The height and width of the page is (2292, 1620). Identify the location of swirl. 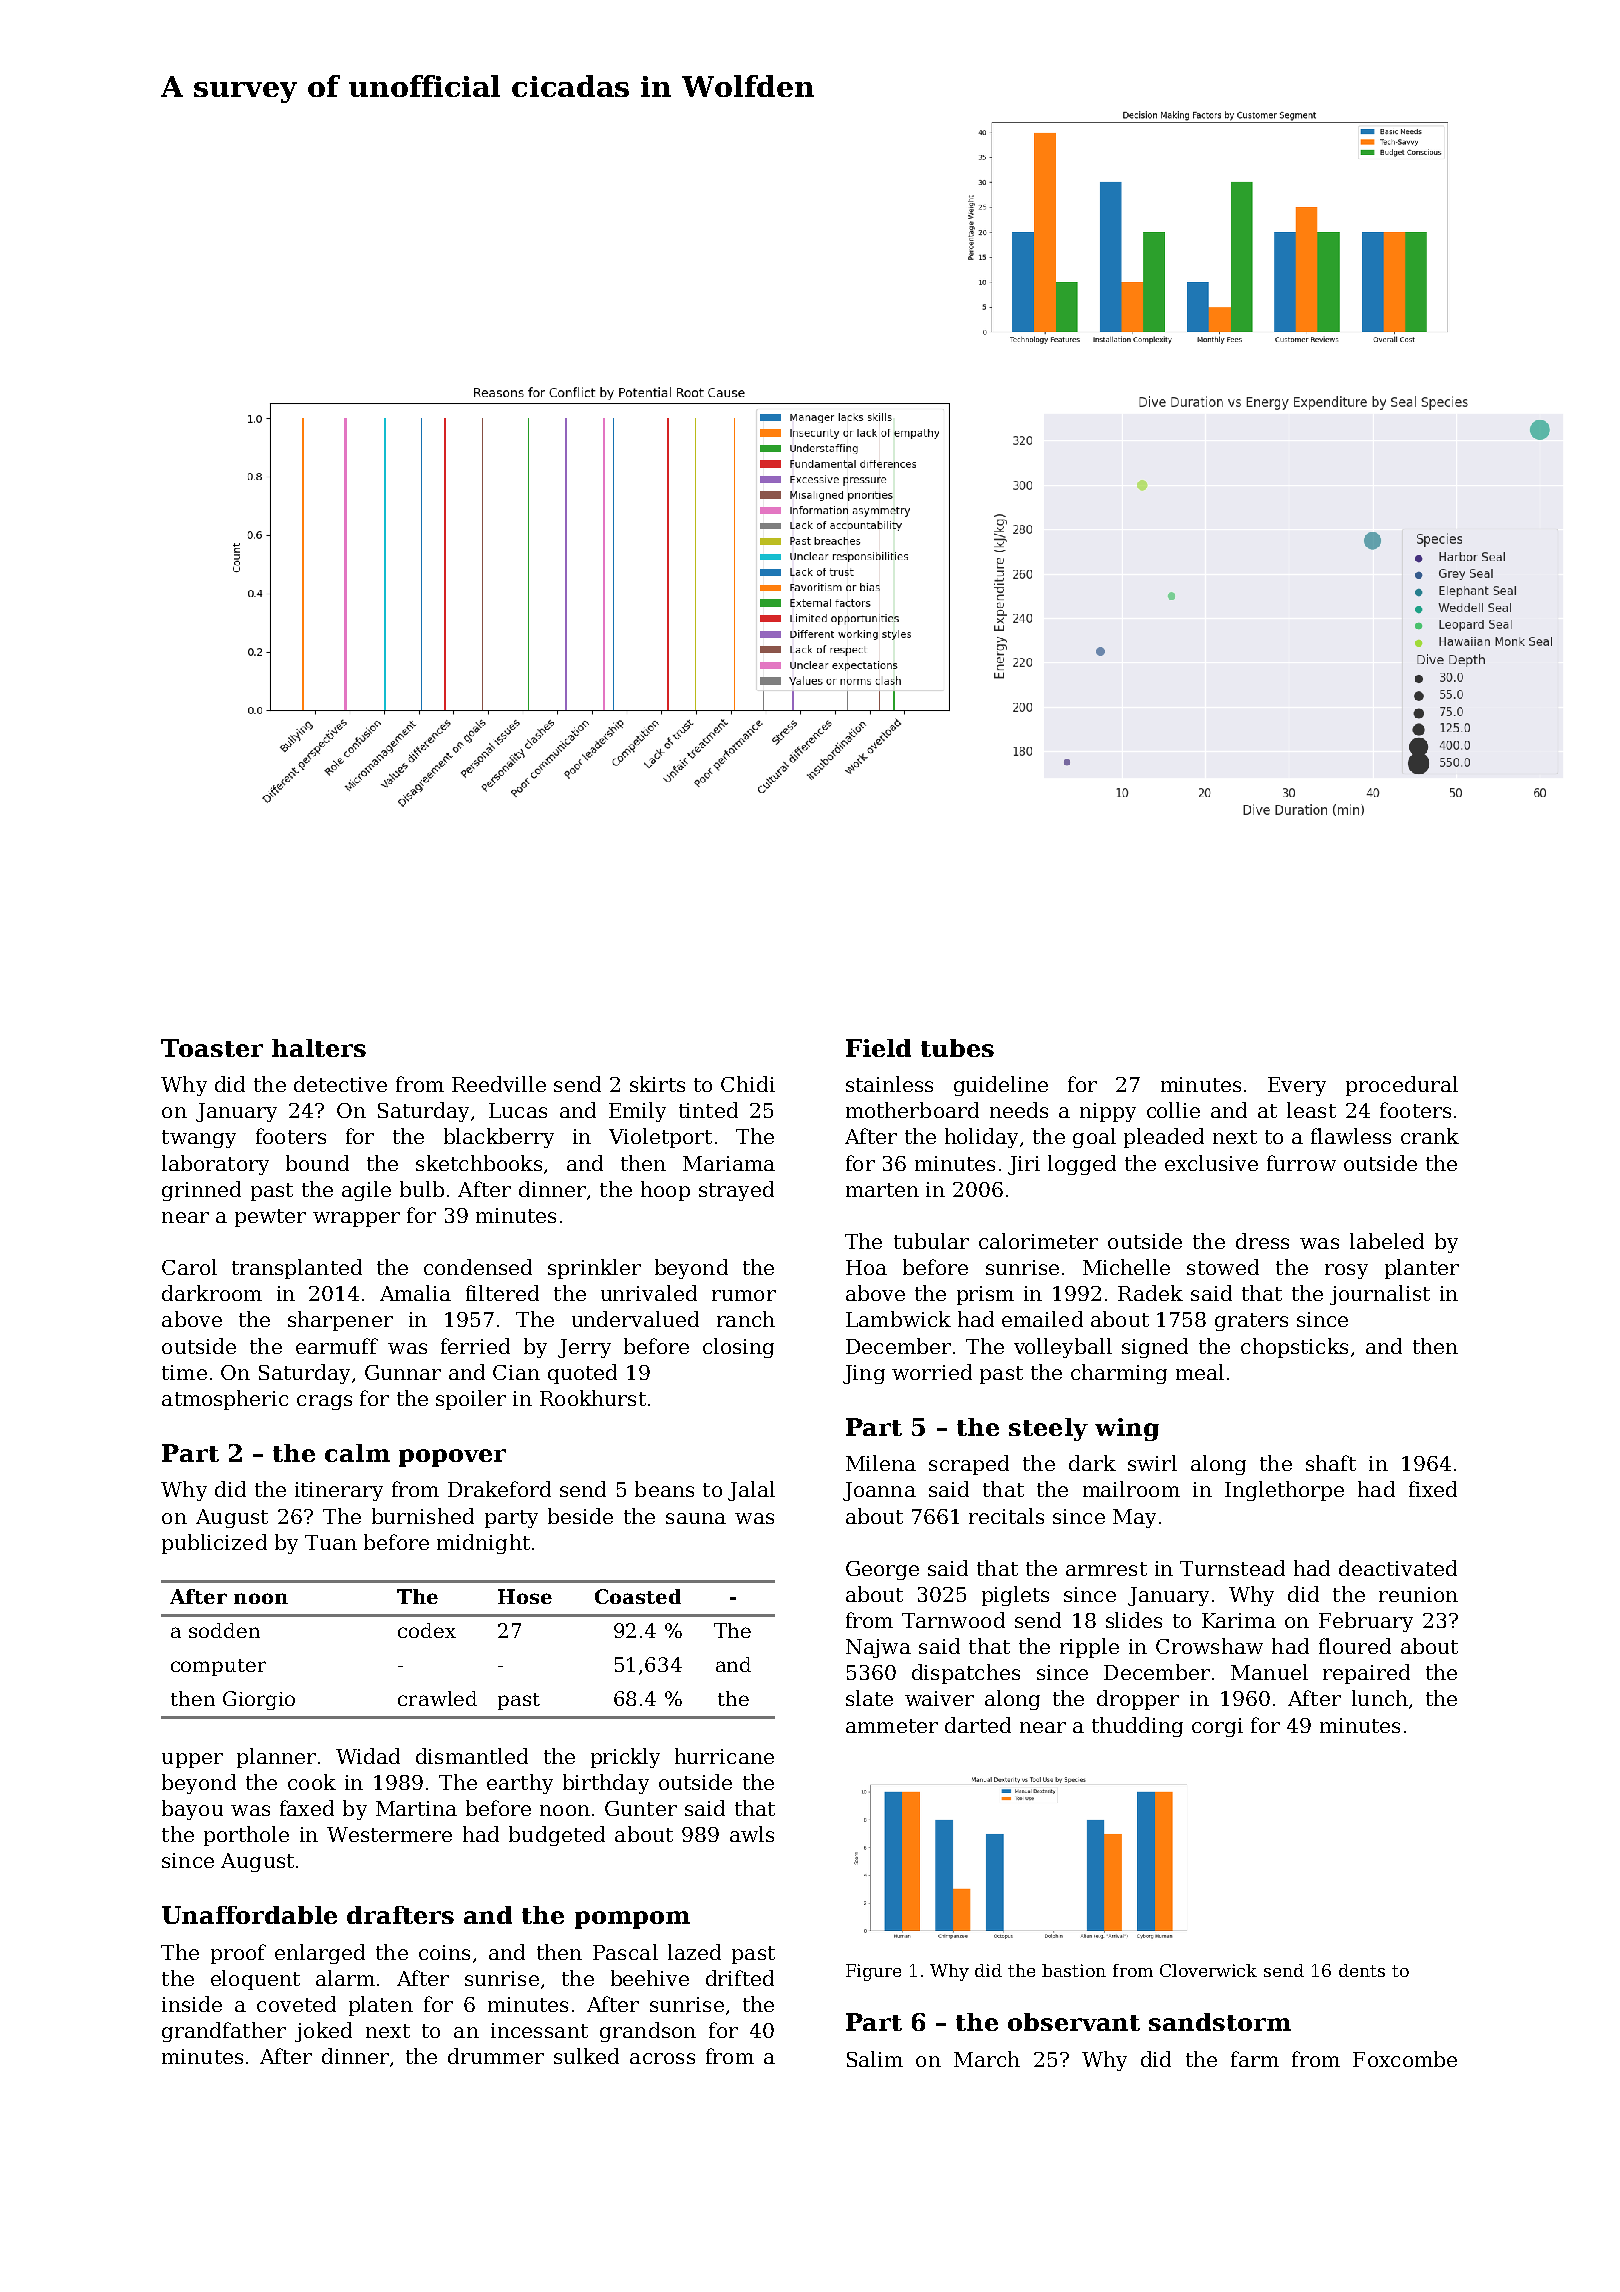
(1152, 1463).
